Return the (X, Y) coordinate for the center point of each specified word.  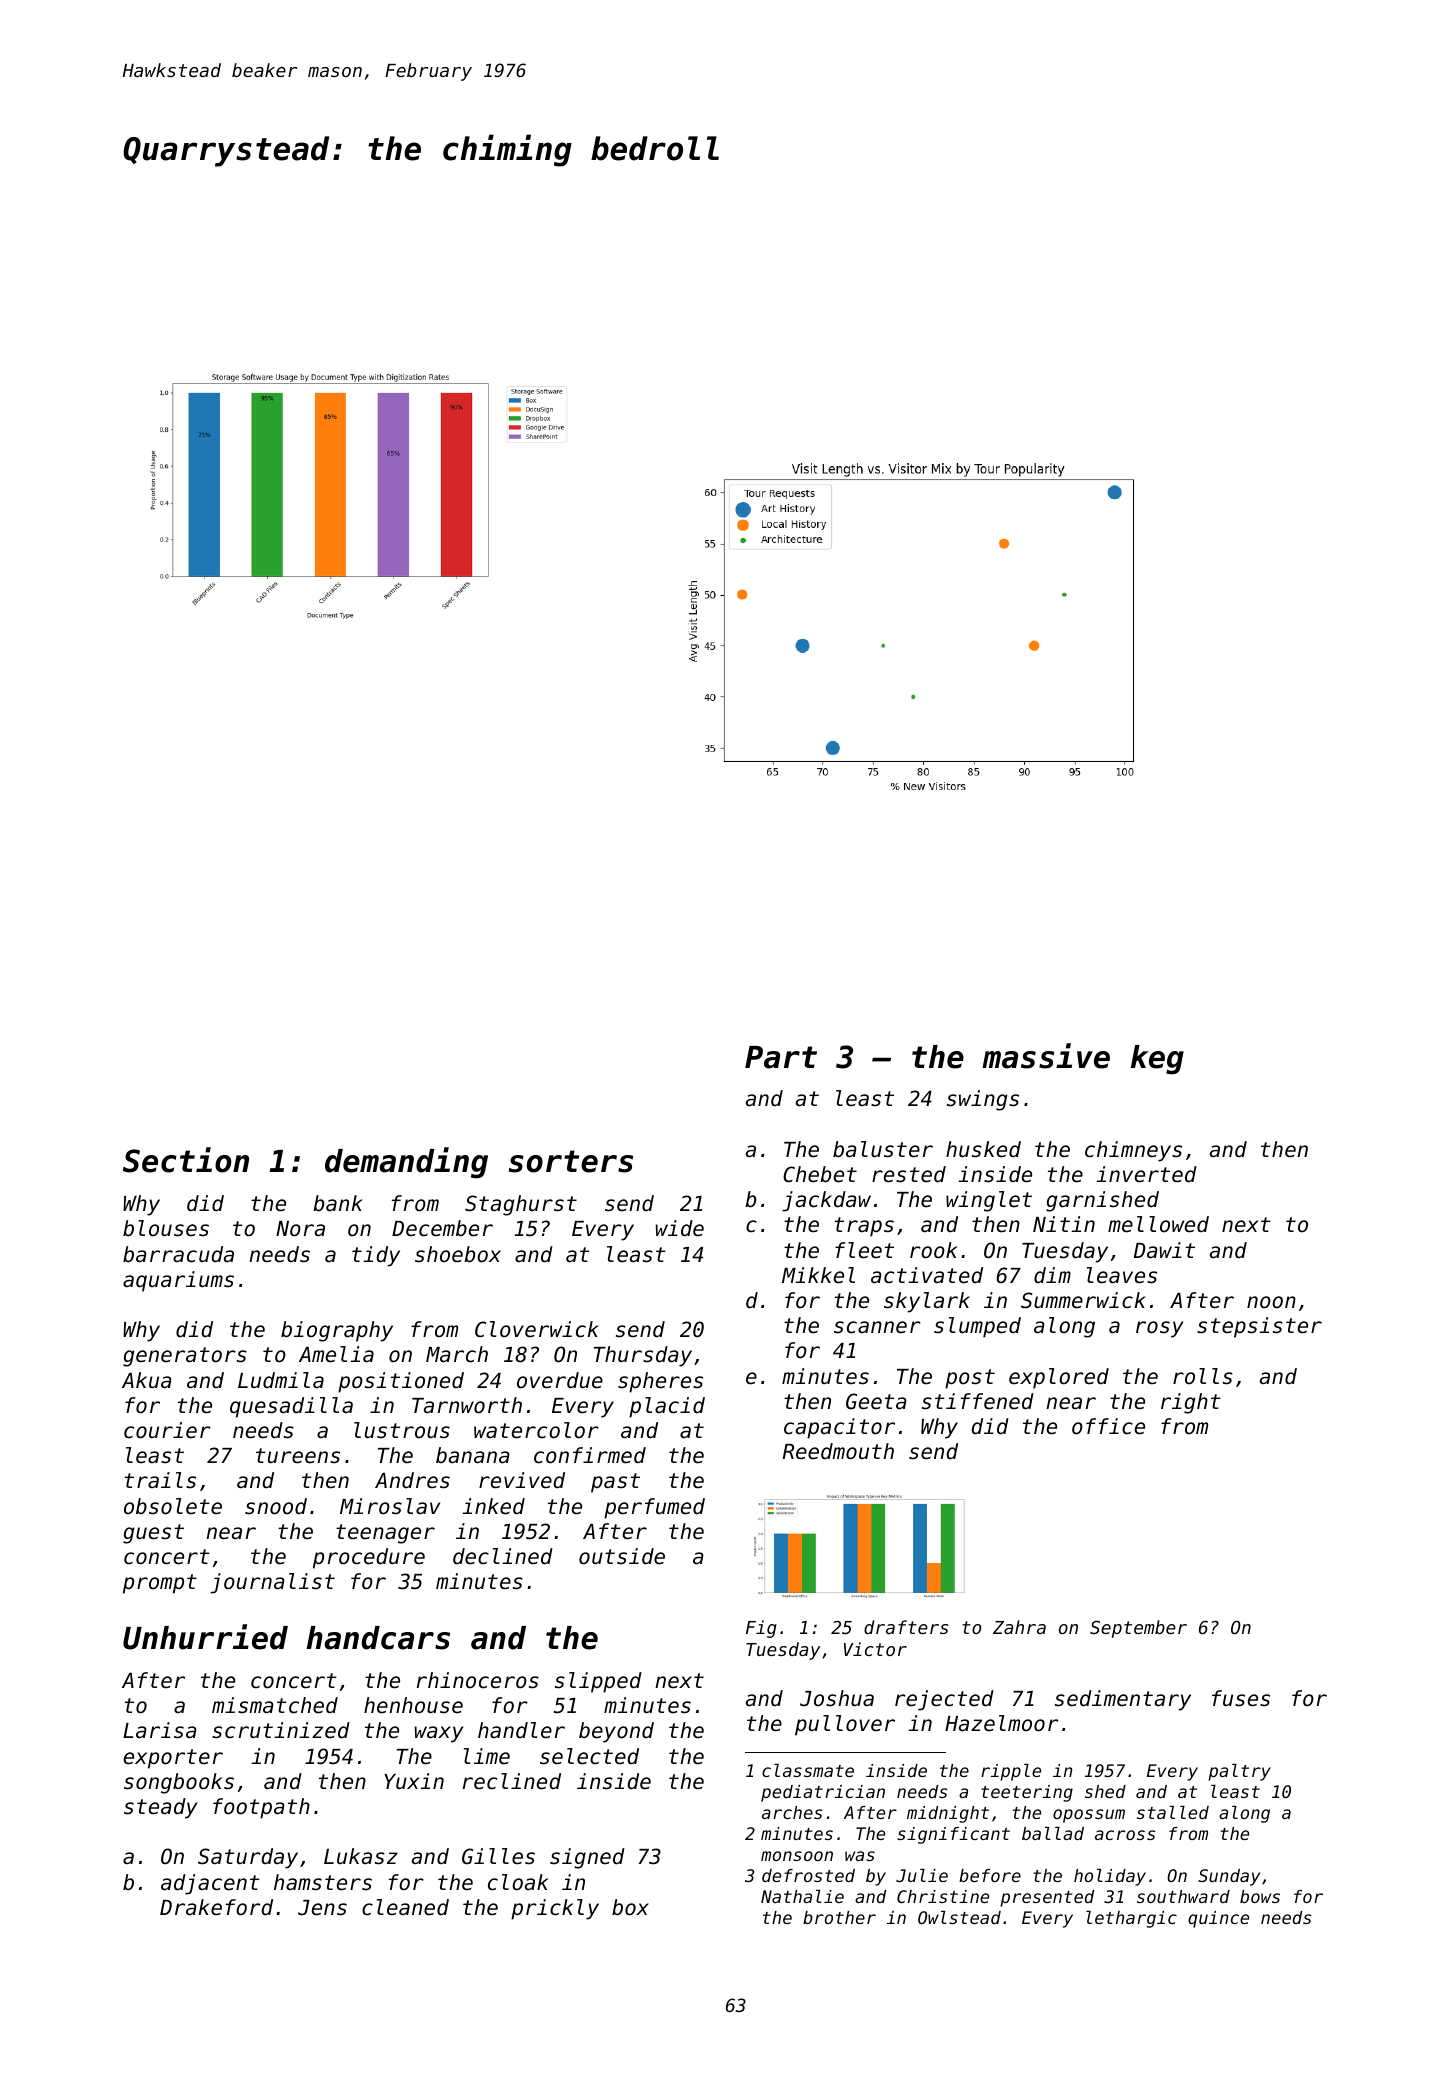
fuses (1241, 1698)
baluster (883, 1149)
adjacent (210, 1884)
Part (781, 1057)
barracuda (178, 1254)
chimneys (1133, 1151)
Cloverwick (537, 1329)
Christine (943, 1896)
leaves (1122, 1275)
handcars (378, 1638)
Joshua (837, 1698)
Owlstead (959, 1917)
